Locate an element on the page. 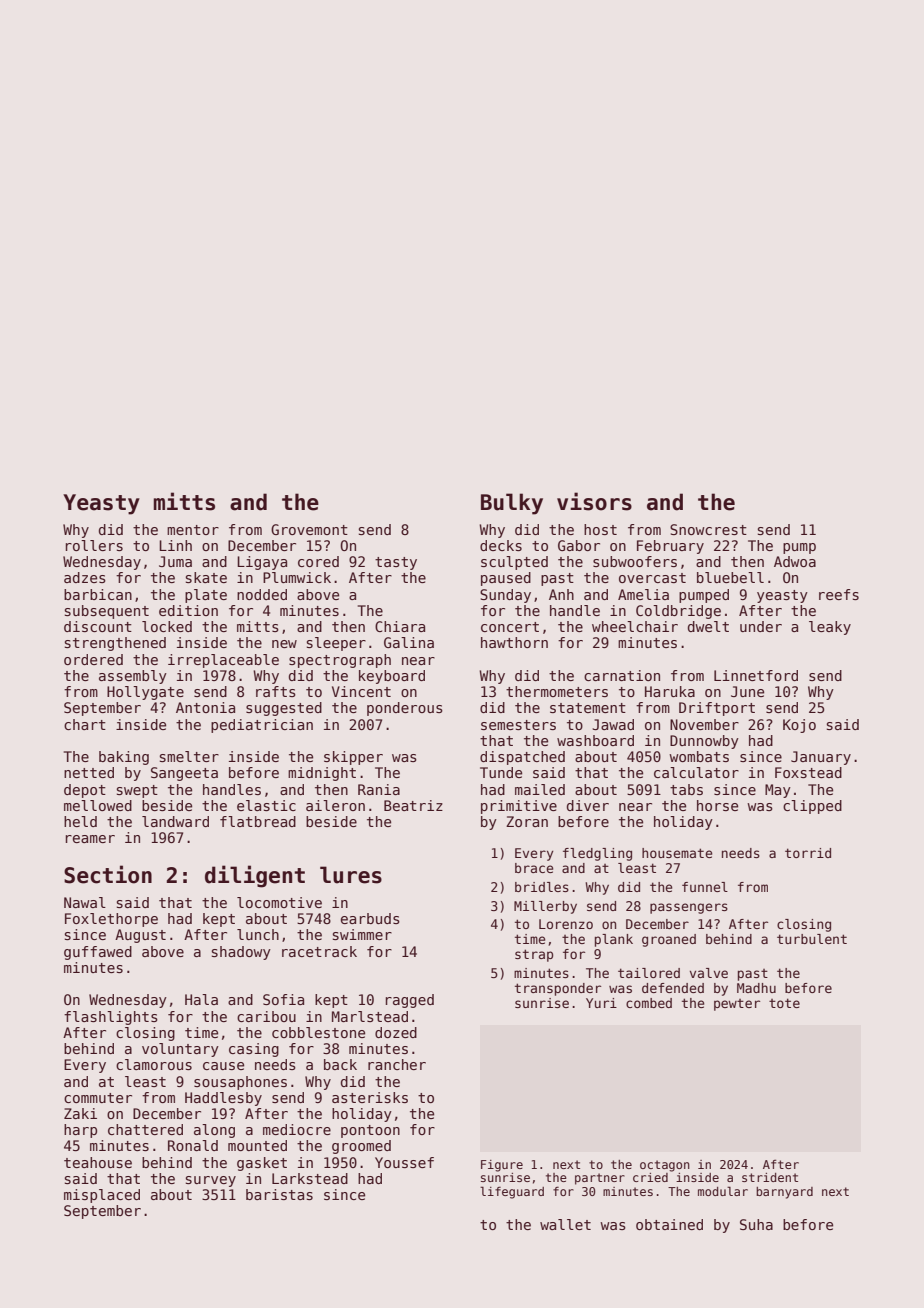  tote is located at coordinates (784, 1003).
